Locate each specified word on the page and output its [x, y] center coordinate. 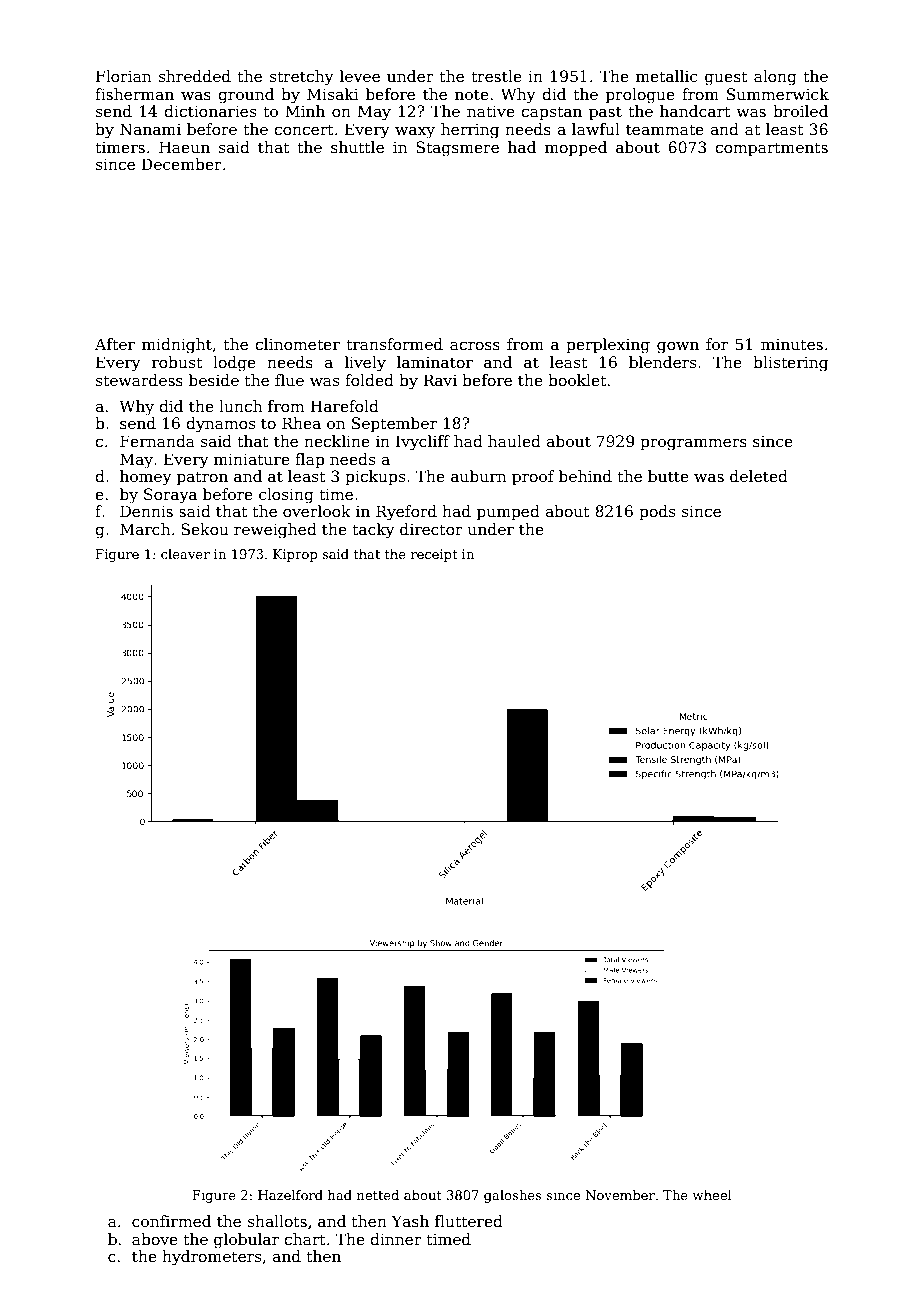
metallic [666, 76]
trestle [496, 76]
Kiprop [295, 555]
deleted [759, 476]
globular [246, 1241]
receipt [434, 555]
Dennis [146, 511]
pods [657, 512]
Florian [123, 76]
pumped [508, 512]
